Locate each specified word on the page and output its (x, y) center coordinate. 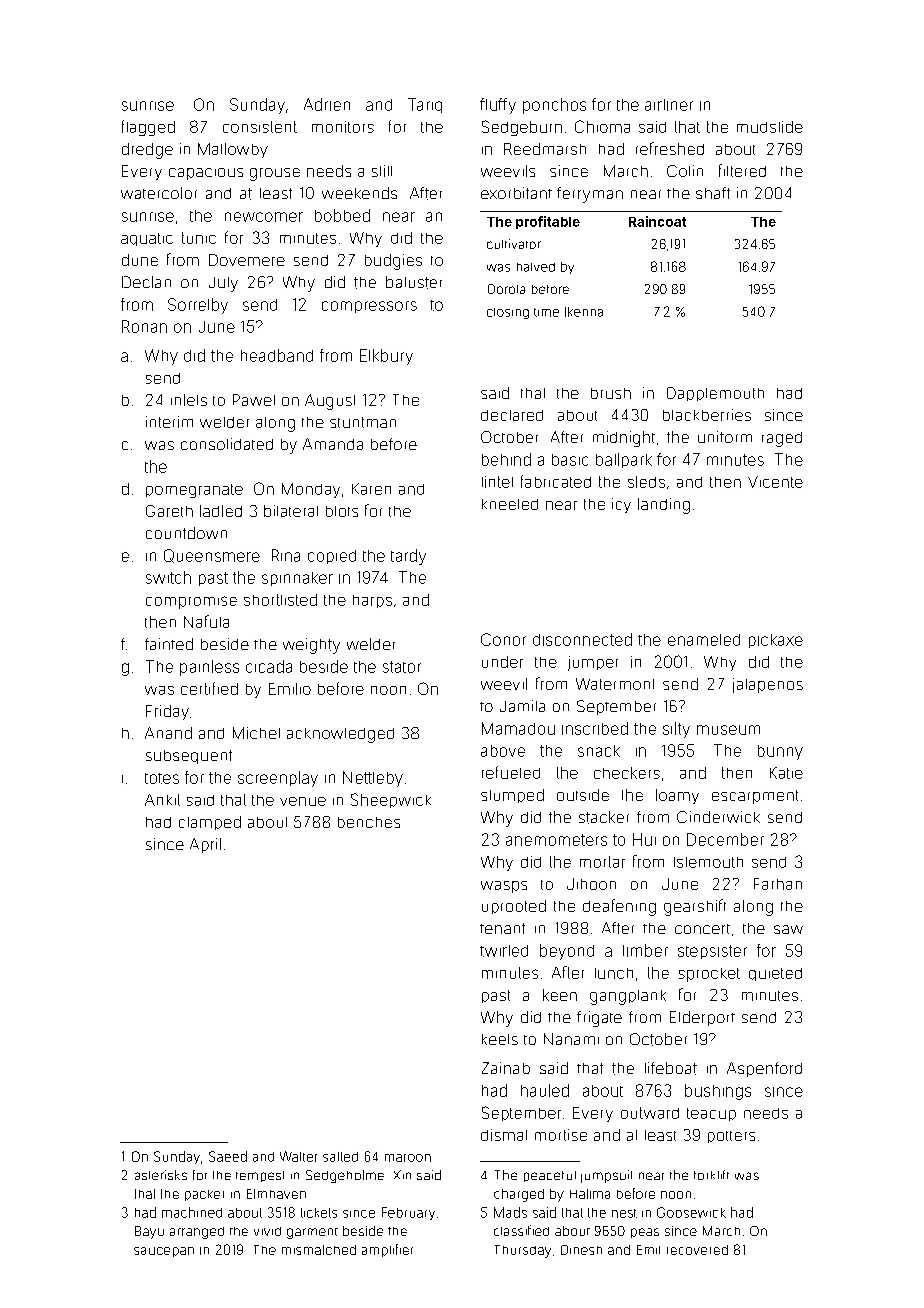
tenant (502, 928)
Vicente (775, 482)
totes (162, 778)
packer (204, 1195)
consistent (260, 127)
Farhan (778, 884)
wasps (504, 887)
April (205, 845)
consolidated (227, 444)
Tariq (425, 105)
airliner (669, 105)
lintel (497, 482)
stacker (604, 817)
